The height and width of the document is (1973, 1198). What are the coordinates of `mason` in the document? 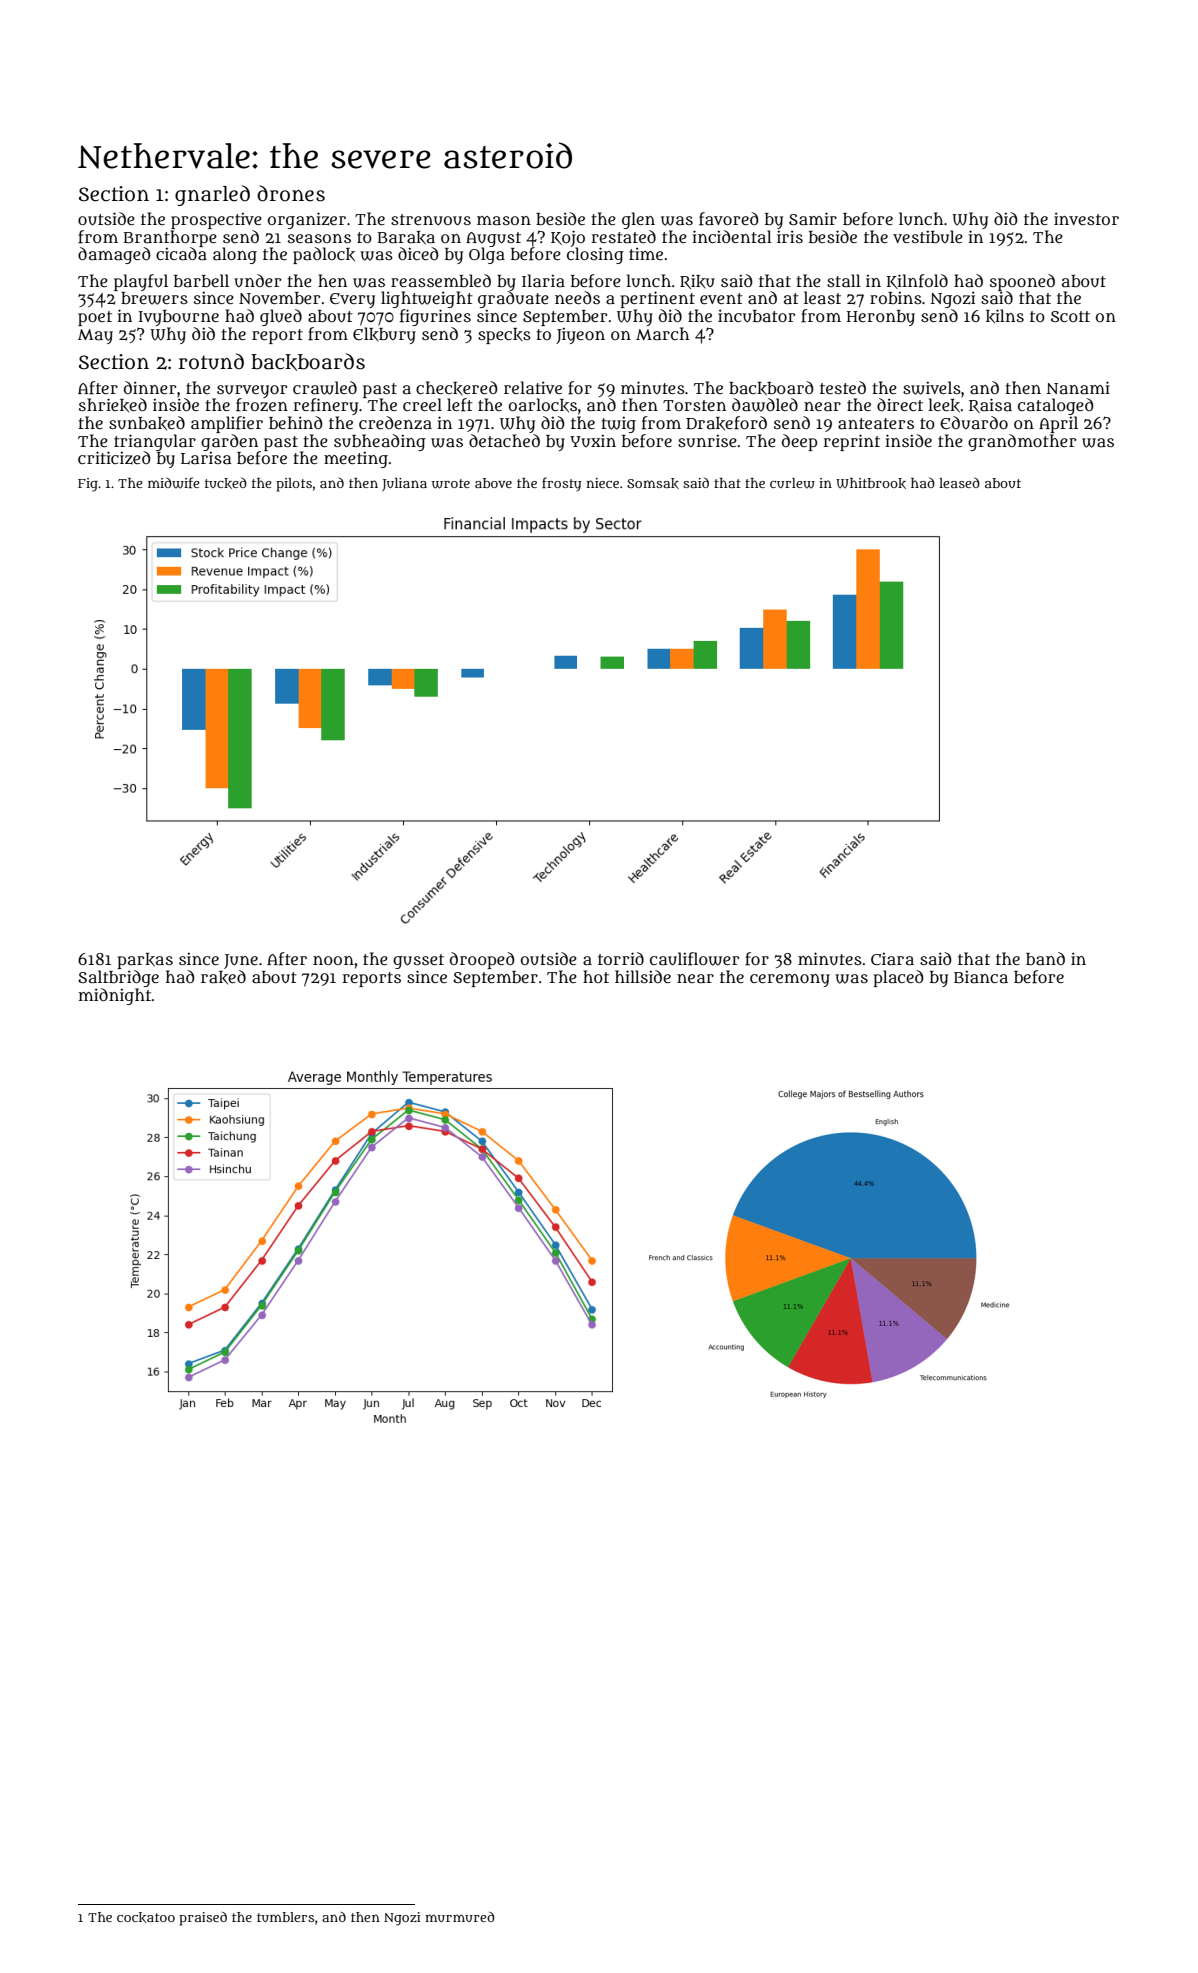 It's located at (504, 220).
